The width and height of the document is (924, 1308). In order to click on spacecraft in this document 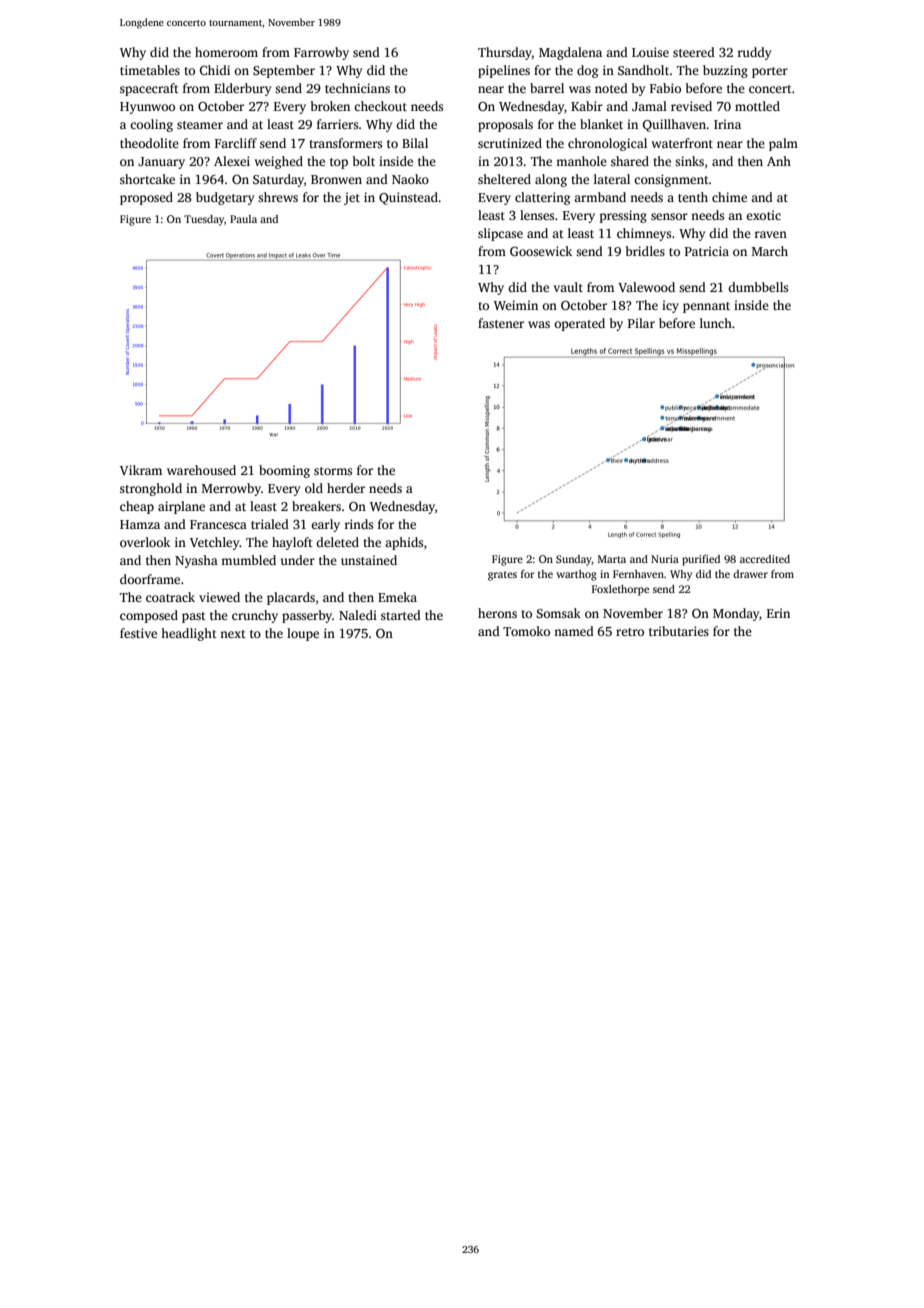, I will do `click(149, 89)`.
